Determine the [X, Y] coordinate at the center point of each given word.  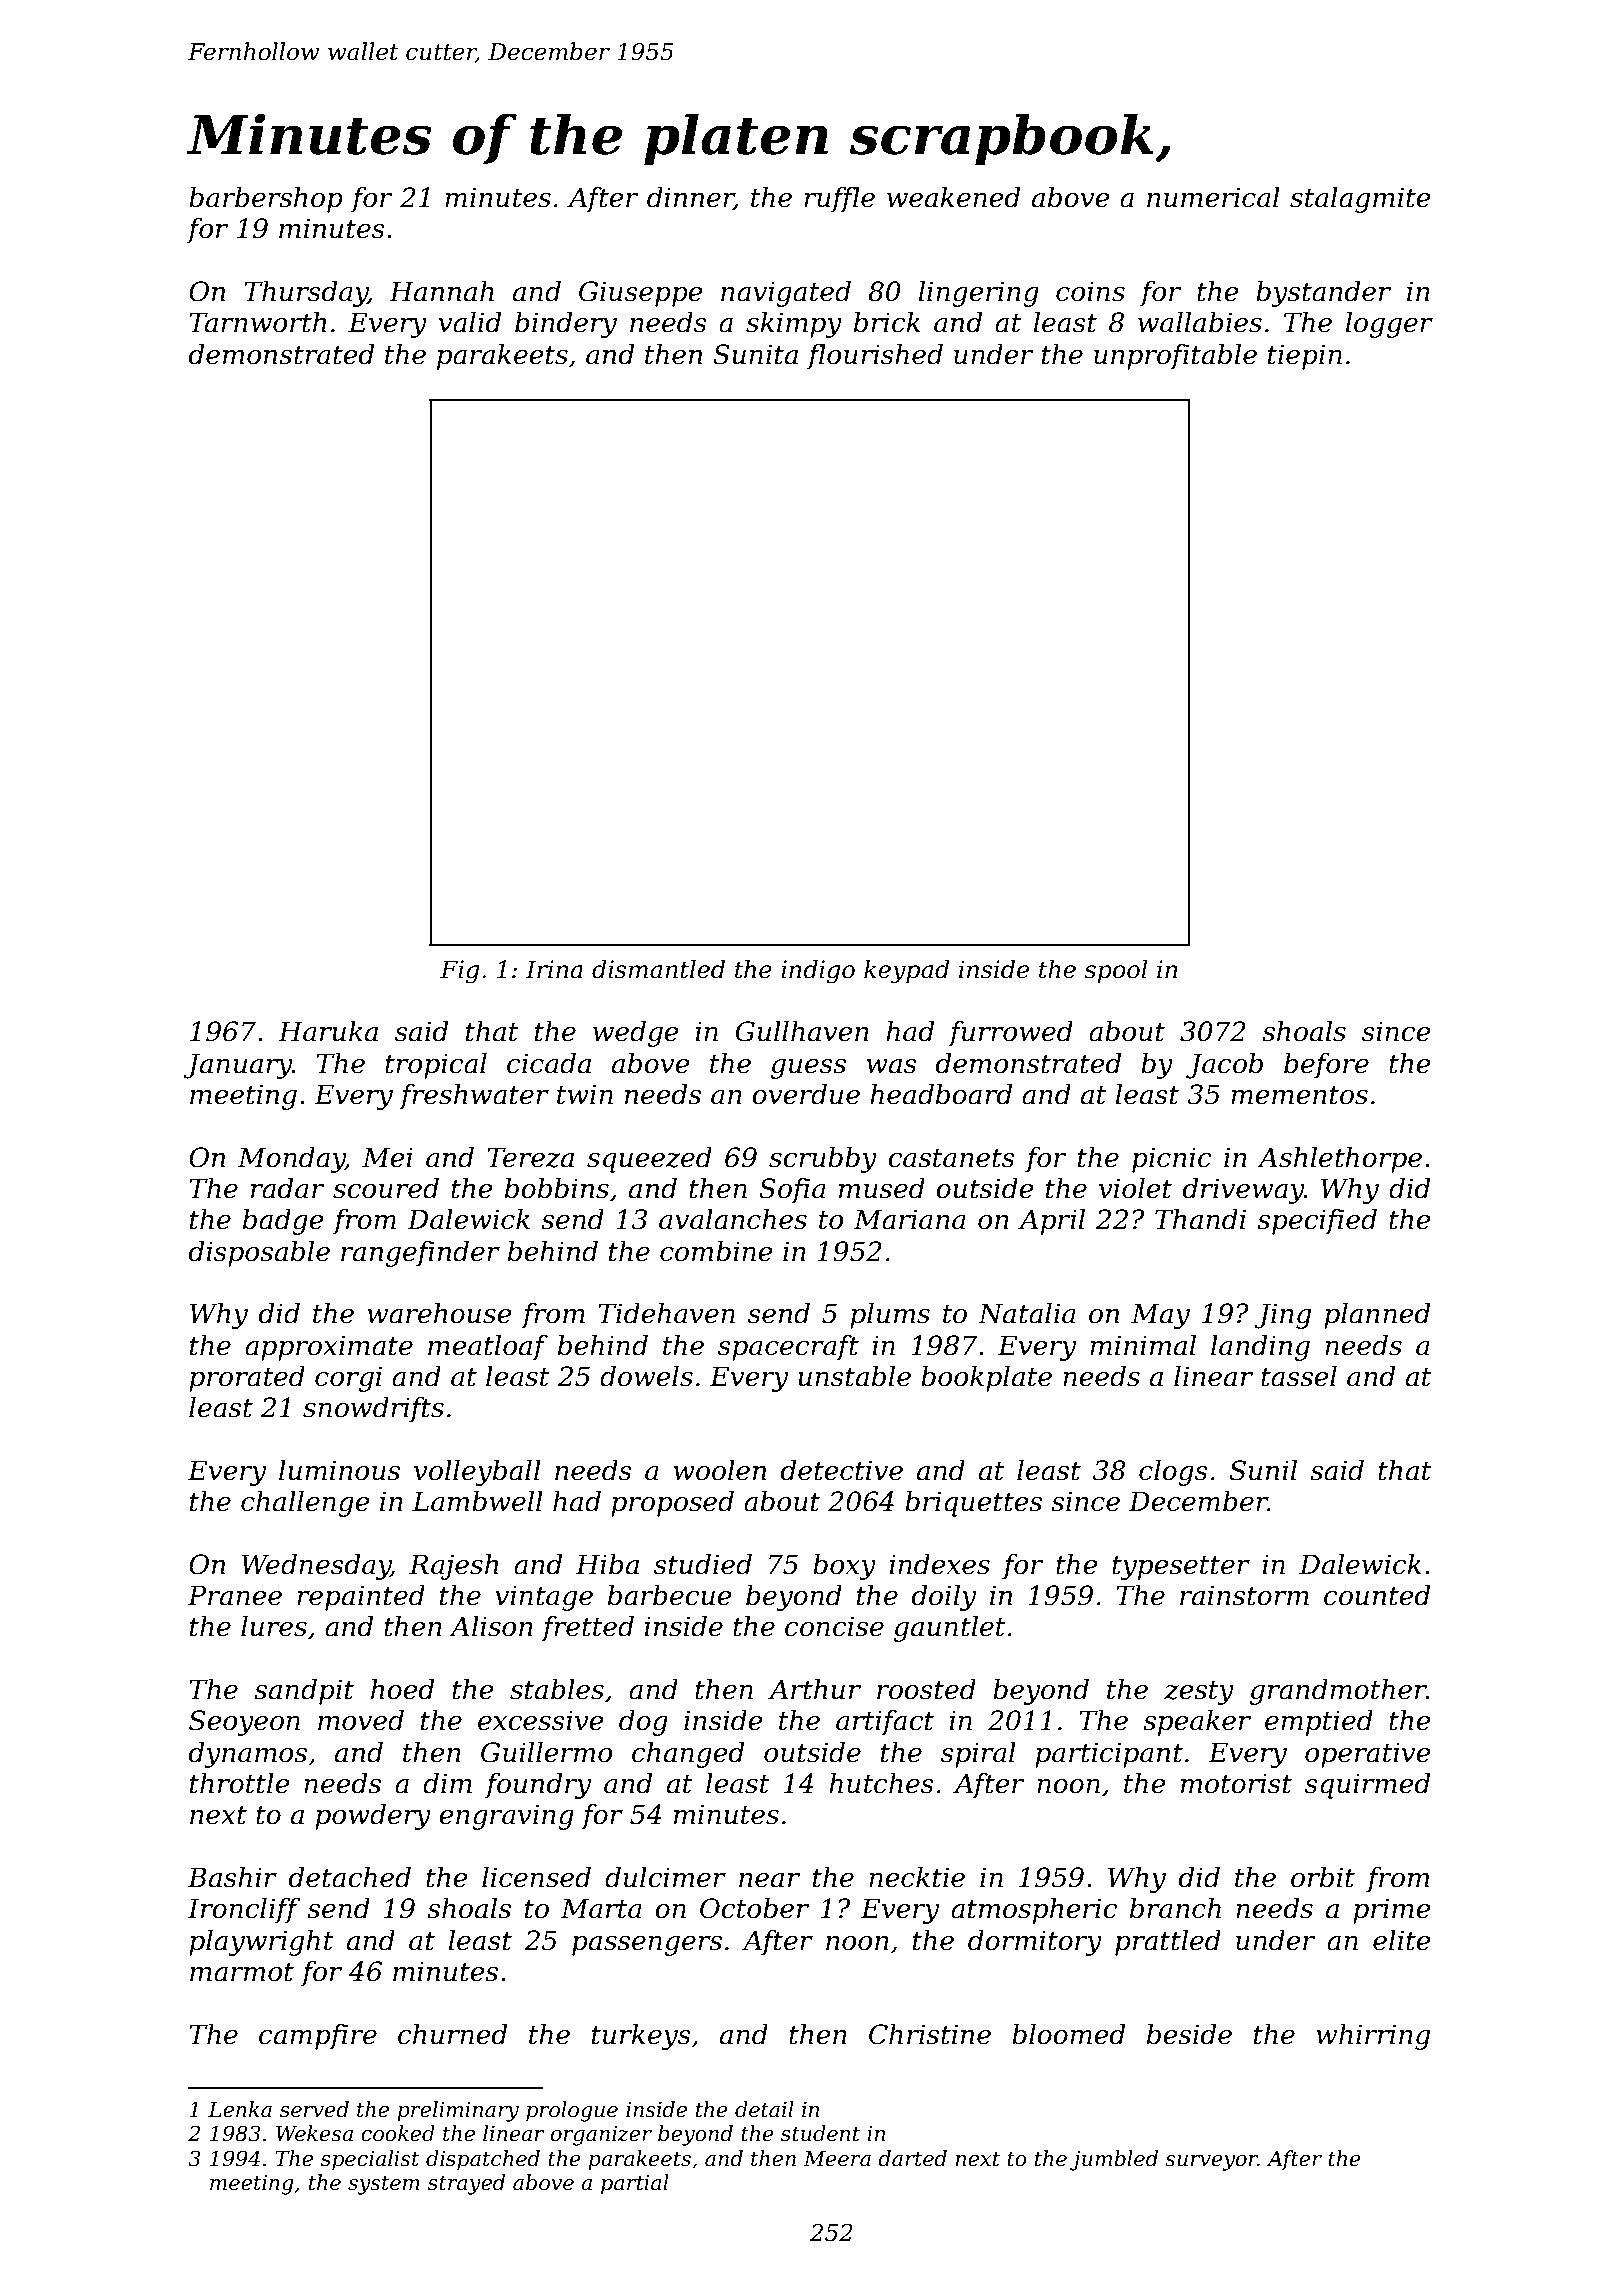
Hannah [441, 291]
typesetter [1181, 1568]
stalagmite [1360, 200]
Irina [554, 969]
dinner [690, 198]
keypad [907, 972]
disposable [259, 1254]
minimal [1143, 1345]
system [384, 2185]
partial [635, 2184]
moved [361, 1720]
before [1326, 1066]
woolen [720, 1470]
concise [834, 1626]
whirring [1373, 2037]
